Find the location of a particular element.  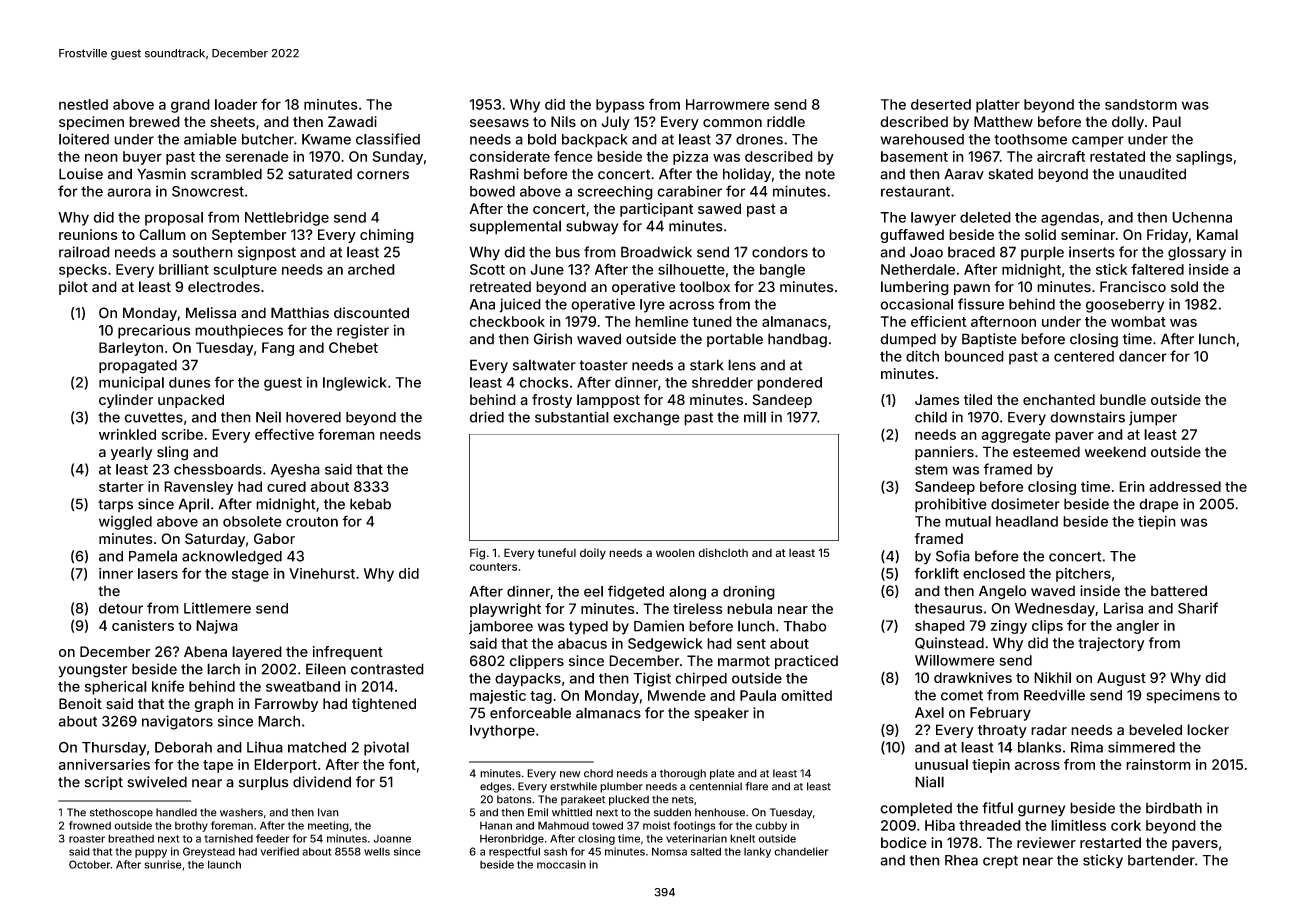

pondered is located at coordinates (789, 384).
